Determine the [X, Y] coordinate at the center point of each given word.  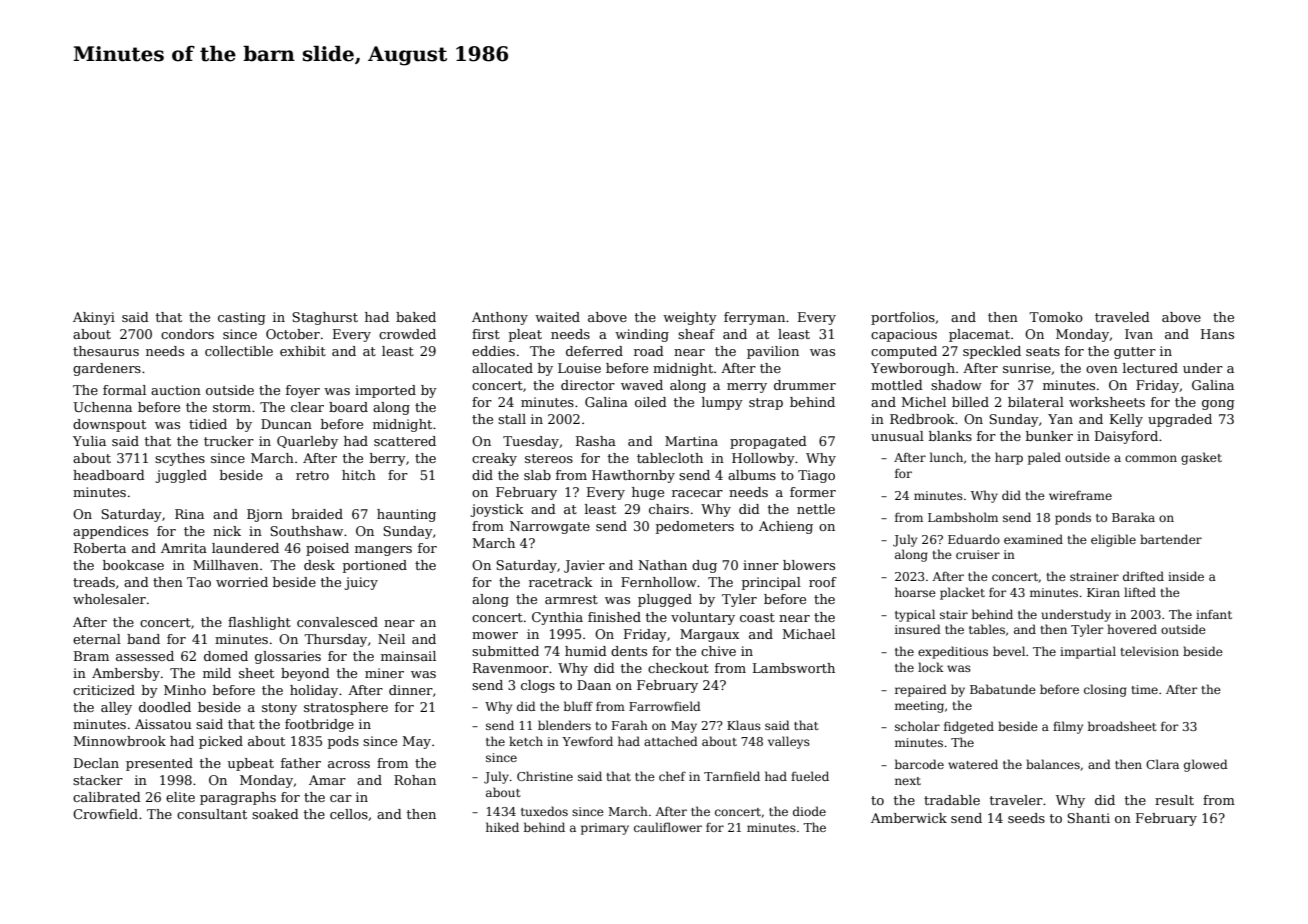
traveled [1122, 317]
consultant [212, 814]
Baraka [1133, 517]
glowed [1206, 765]
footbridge [319, 725]
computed [904, 352]
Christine [545, 776]
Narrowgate [550, 527]
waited [557, 317]
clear [307, 407]
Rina [189, 514]
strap [766, 404]
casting [242, 318]
